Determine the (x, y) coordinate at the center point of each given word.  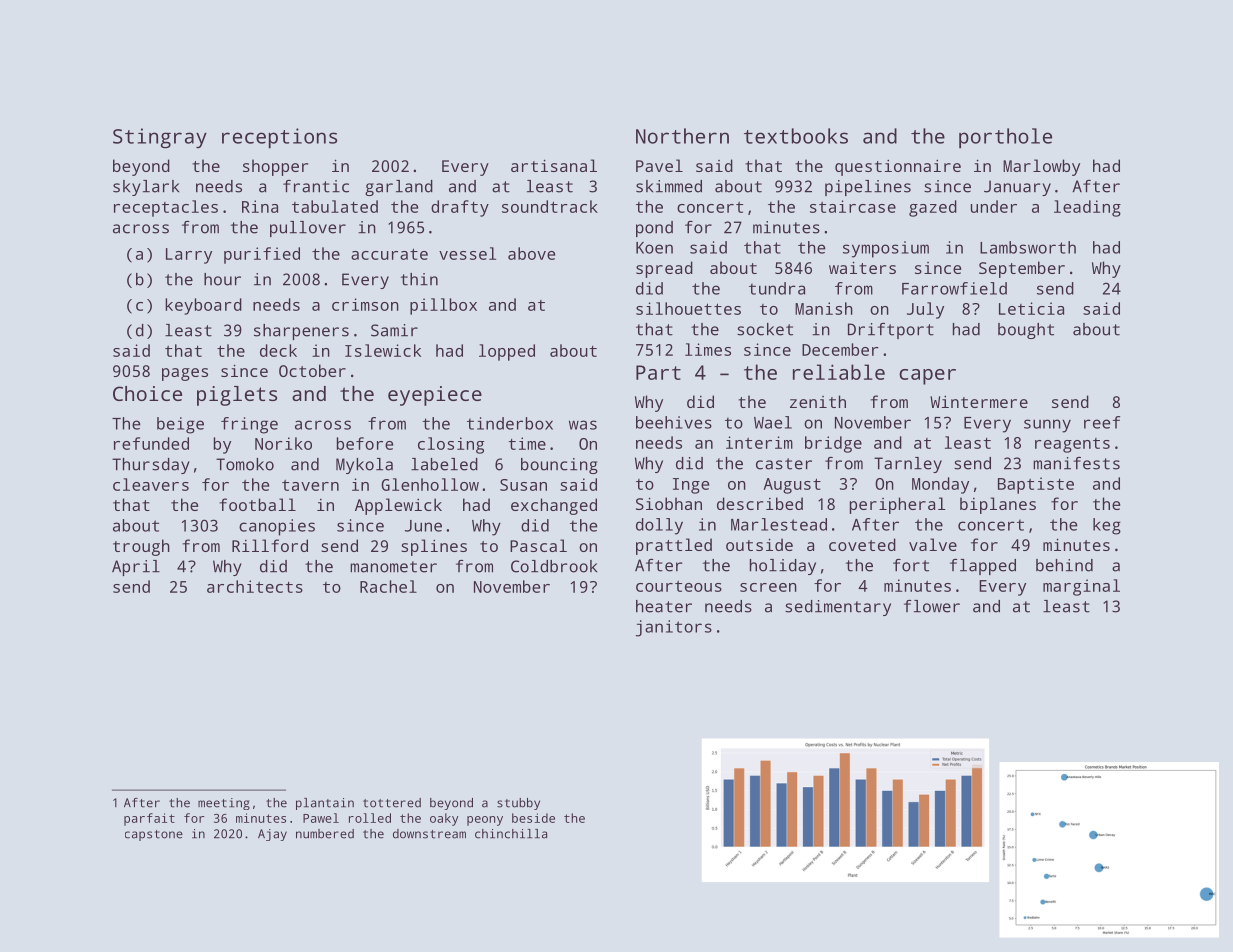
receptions (279, 138)
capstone (154, 835)
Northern (682, 136)
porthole (1005, 138)
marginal (1081, 587)
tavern (310, 485)
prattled (674, 546)
